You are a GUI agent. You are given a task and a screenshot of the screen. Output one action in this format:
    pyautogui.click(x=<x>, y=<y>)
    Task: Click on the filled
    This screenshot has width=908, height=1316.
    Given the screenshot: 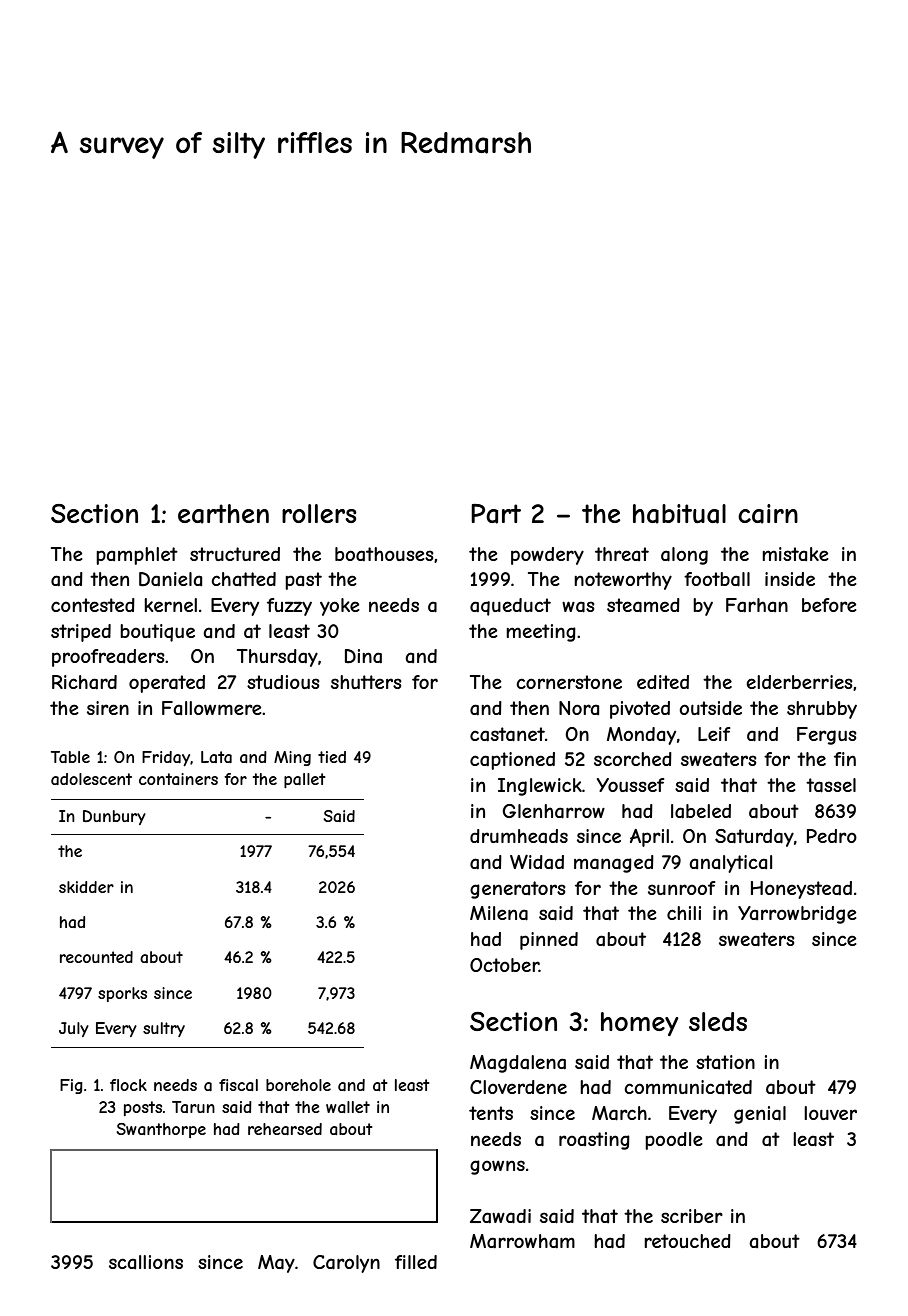 What is the action you would take?
    pyautogui.click(x=416, y=1262)
